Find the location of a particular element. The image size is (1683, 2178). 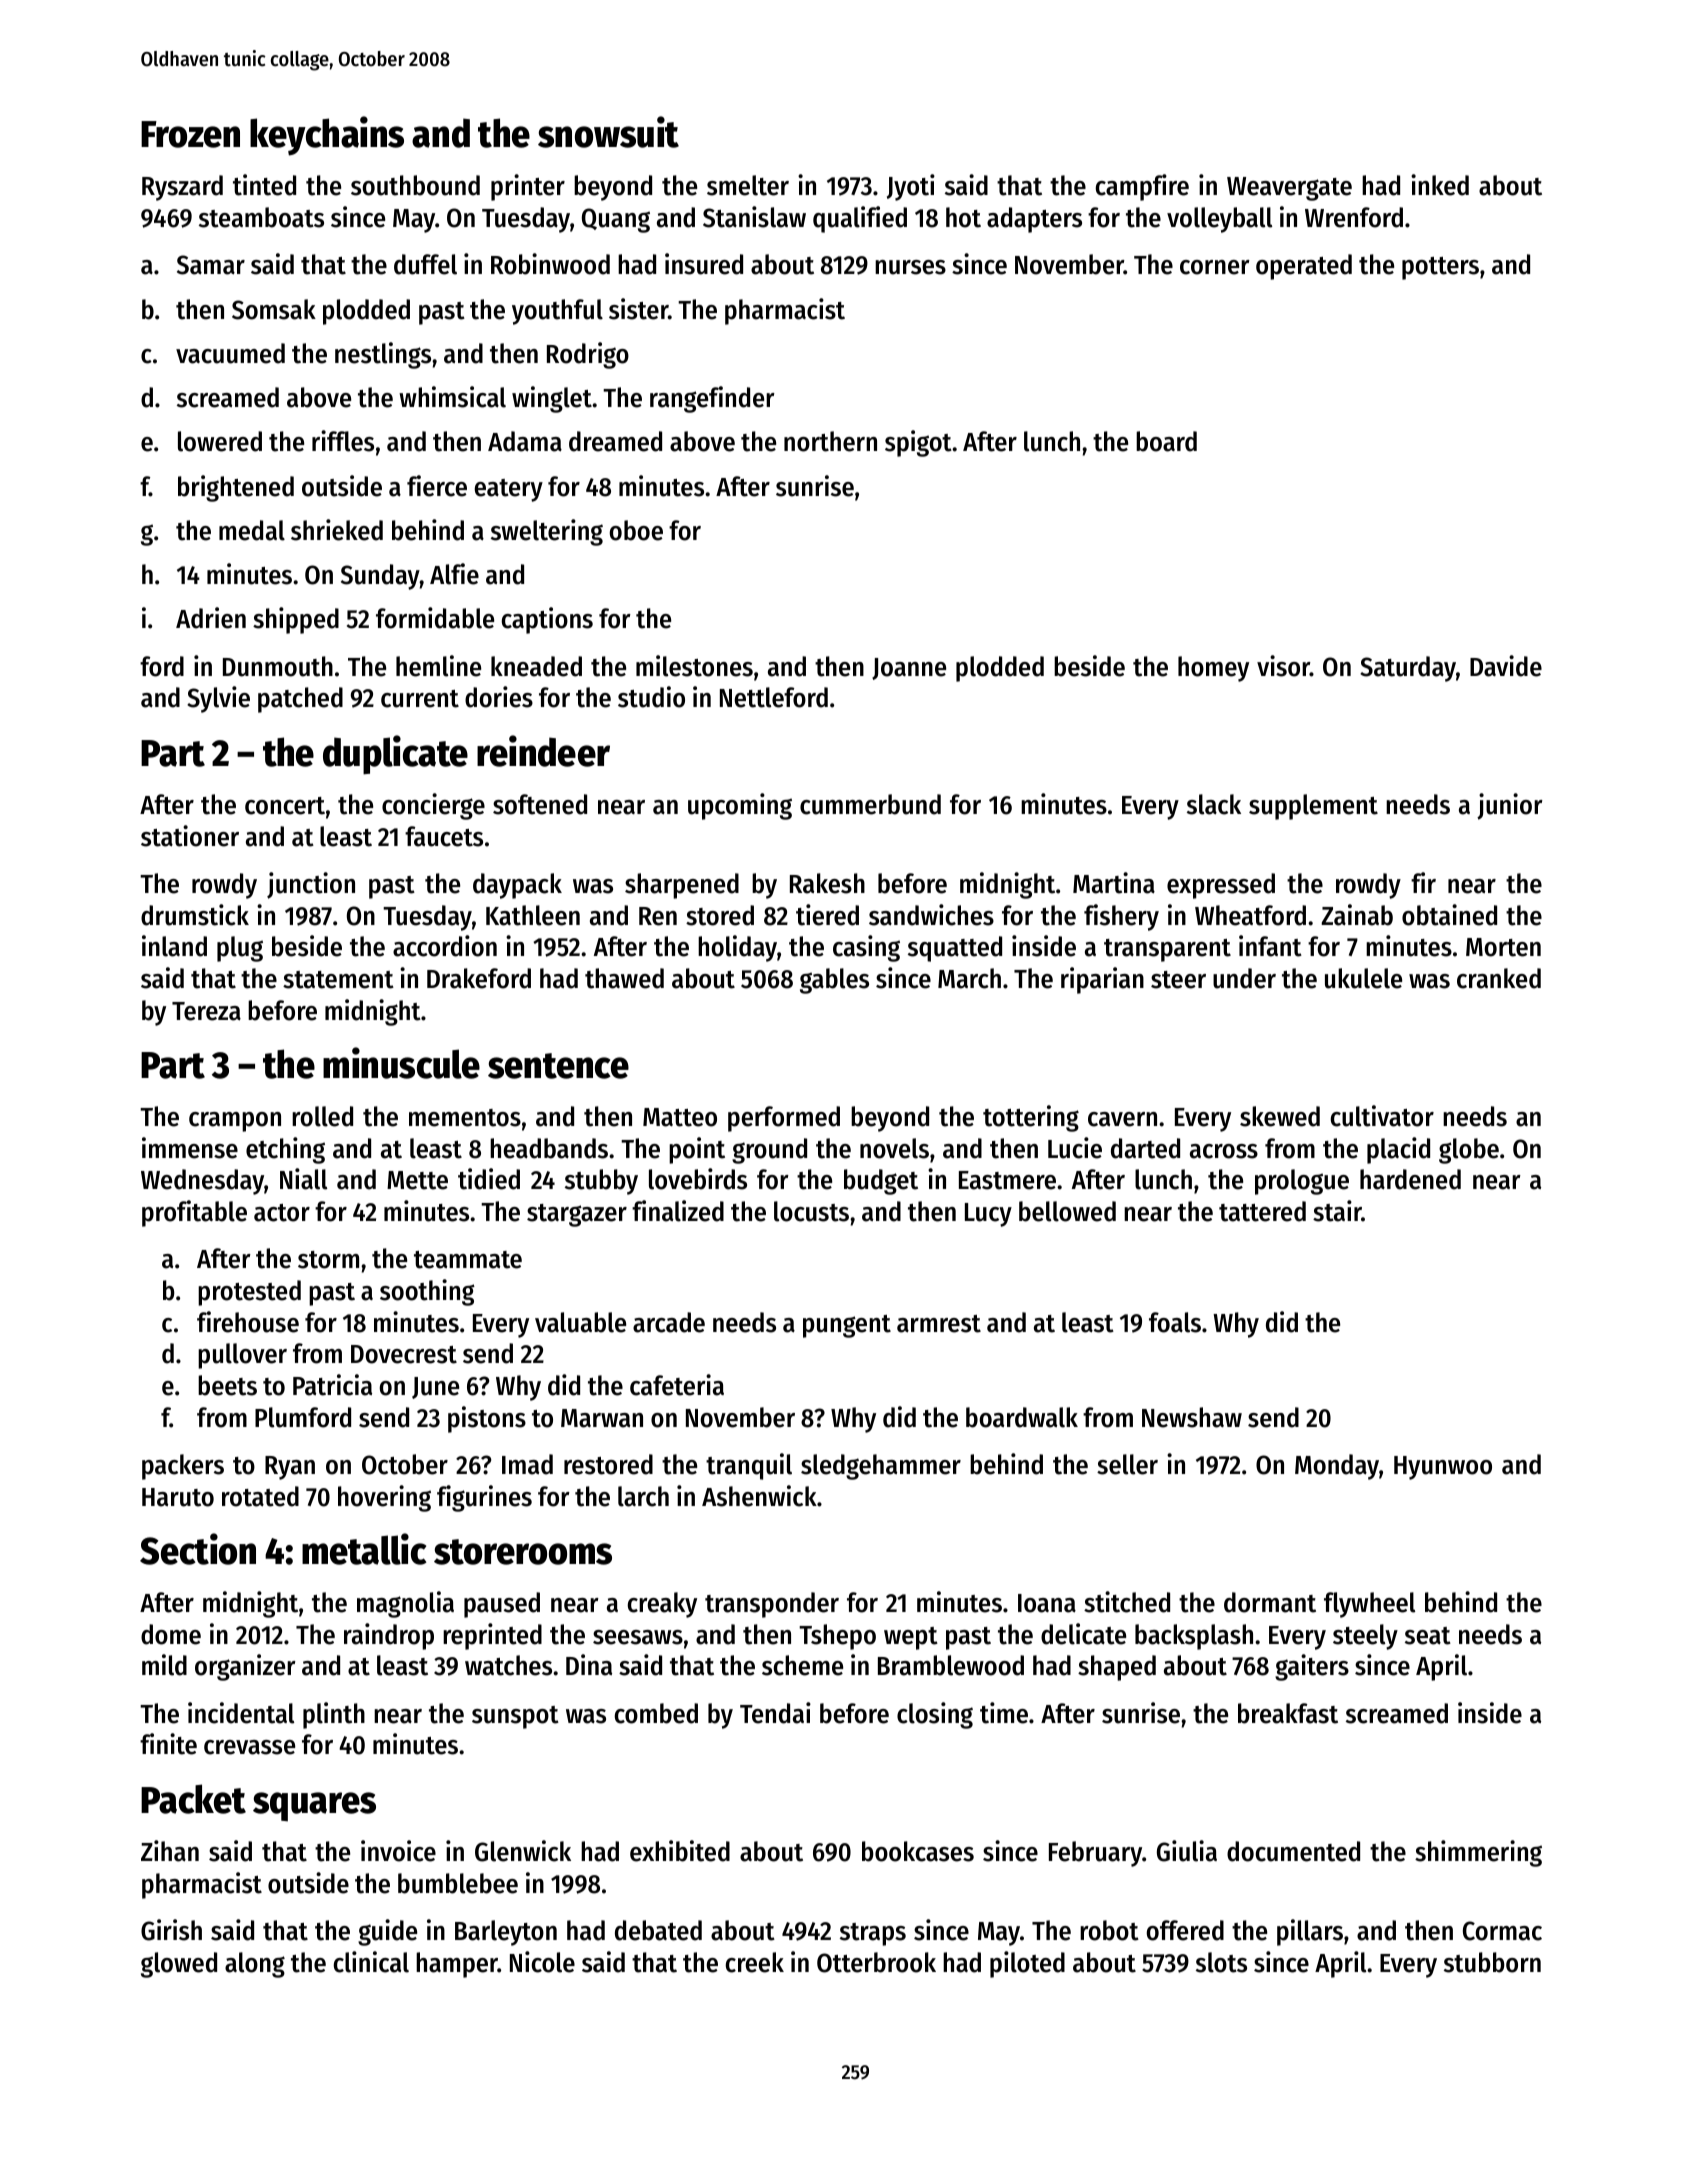

printer is located at coordinates (528, 187).
